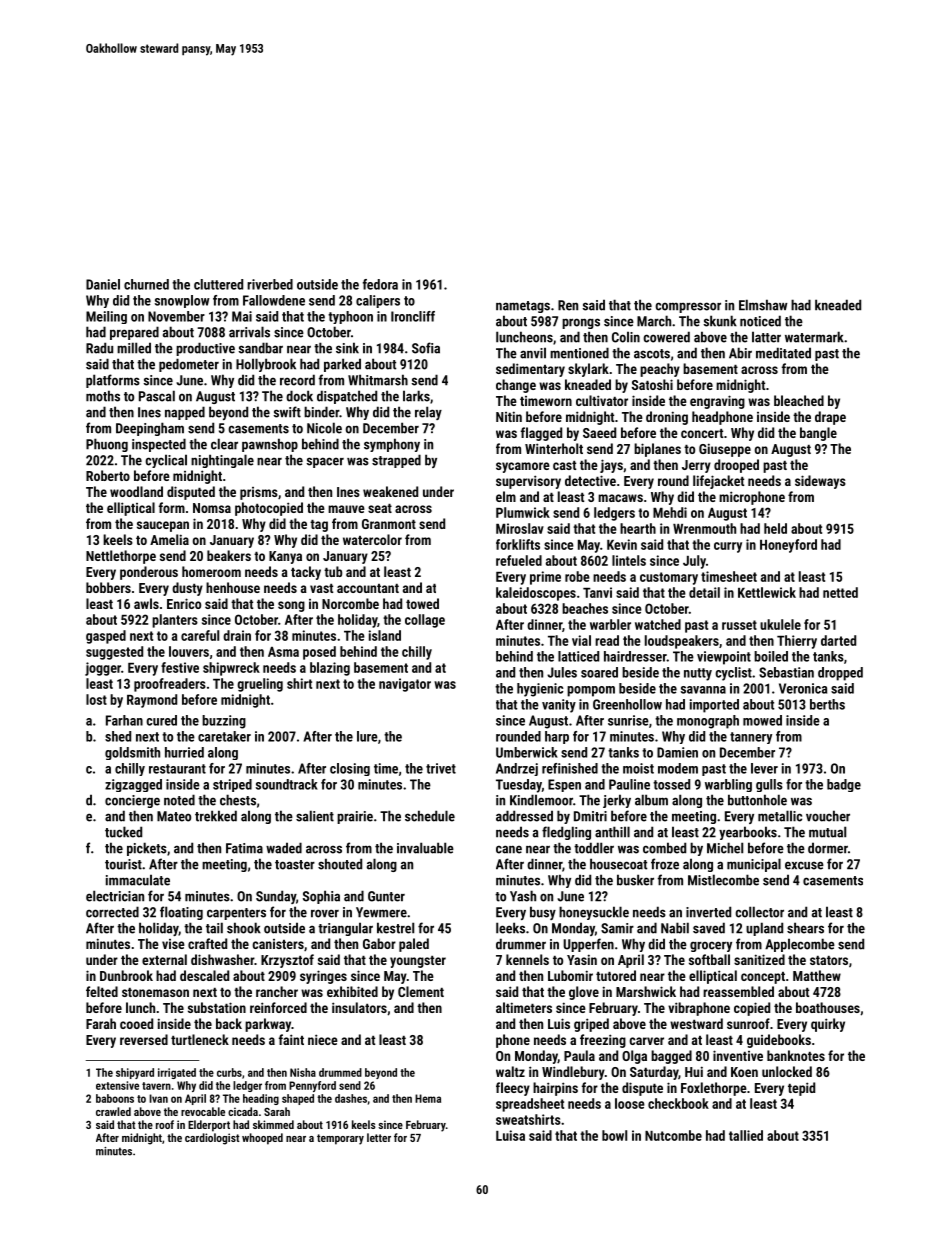 Image resolution: width=952 pixels, height=1233 pixels. Describe the element at coordinates (340, 1072) in the page. I see `drummed` at that location.
